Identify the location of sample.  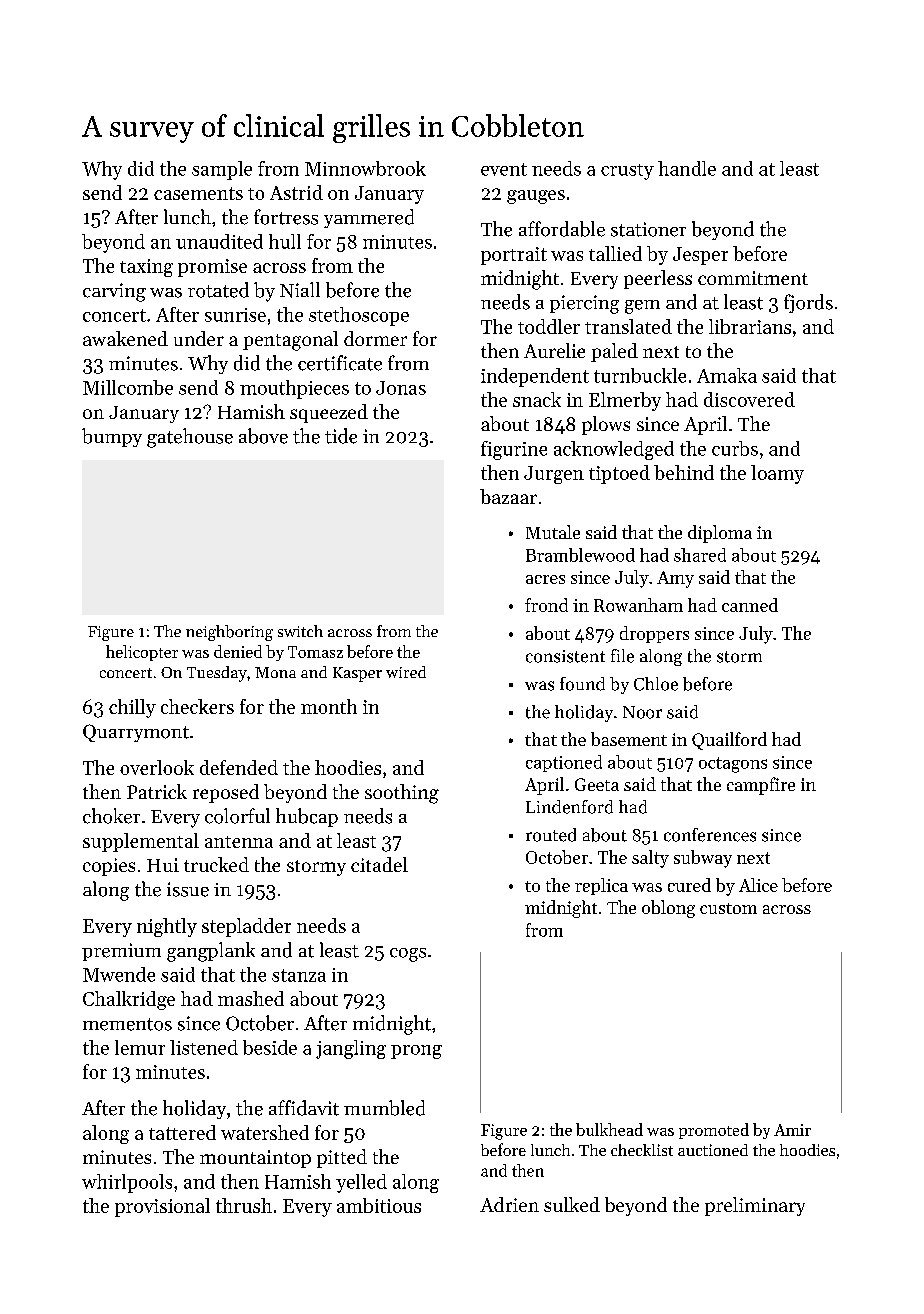
(222, 170).
